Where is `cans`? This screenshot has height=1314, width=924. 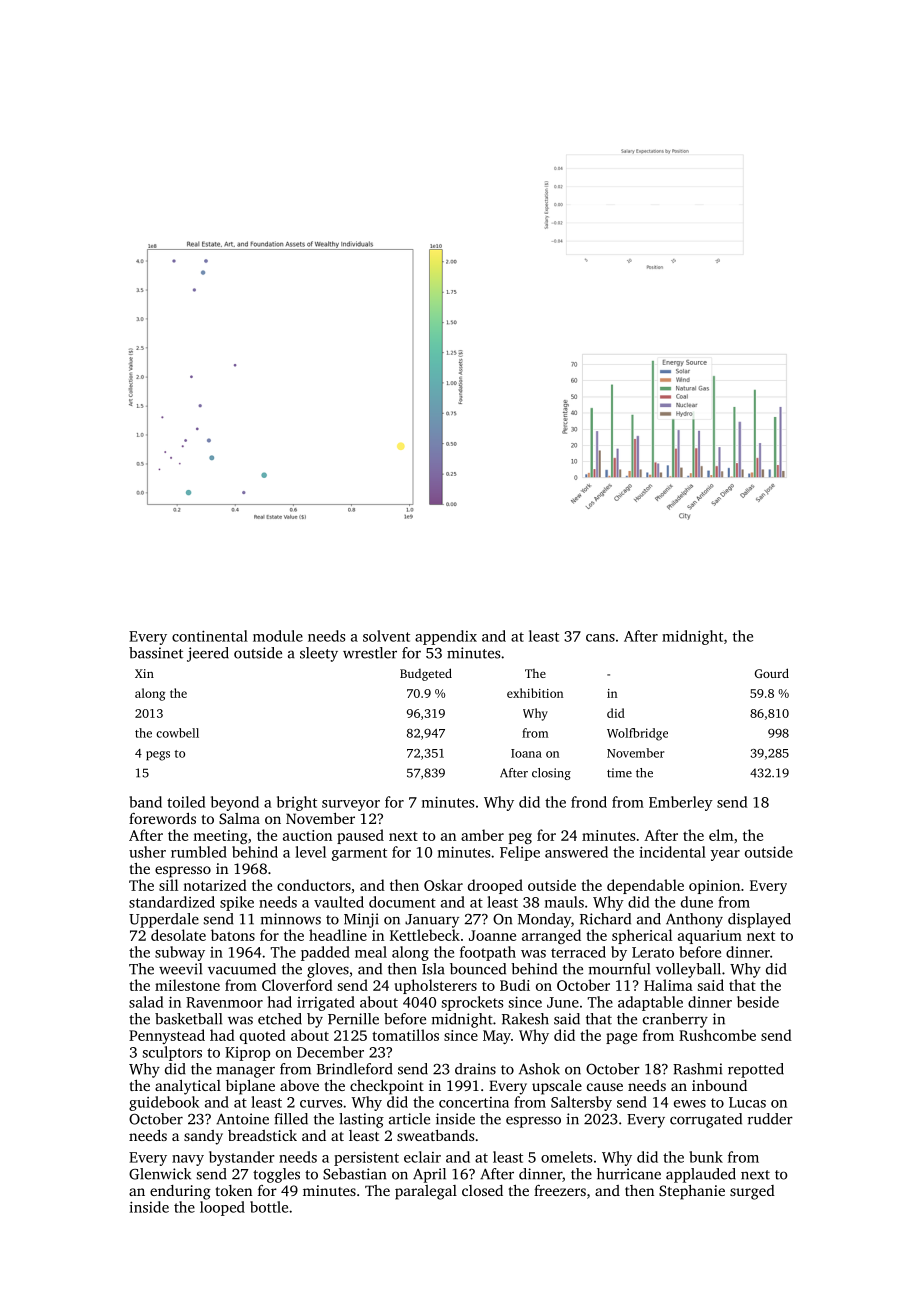 cans is located at coordinates (600, 638).
